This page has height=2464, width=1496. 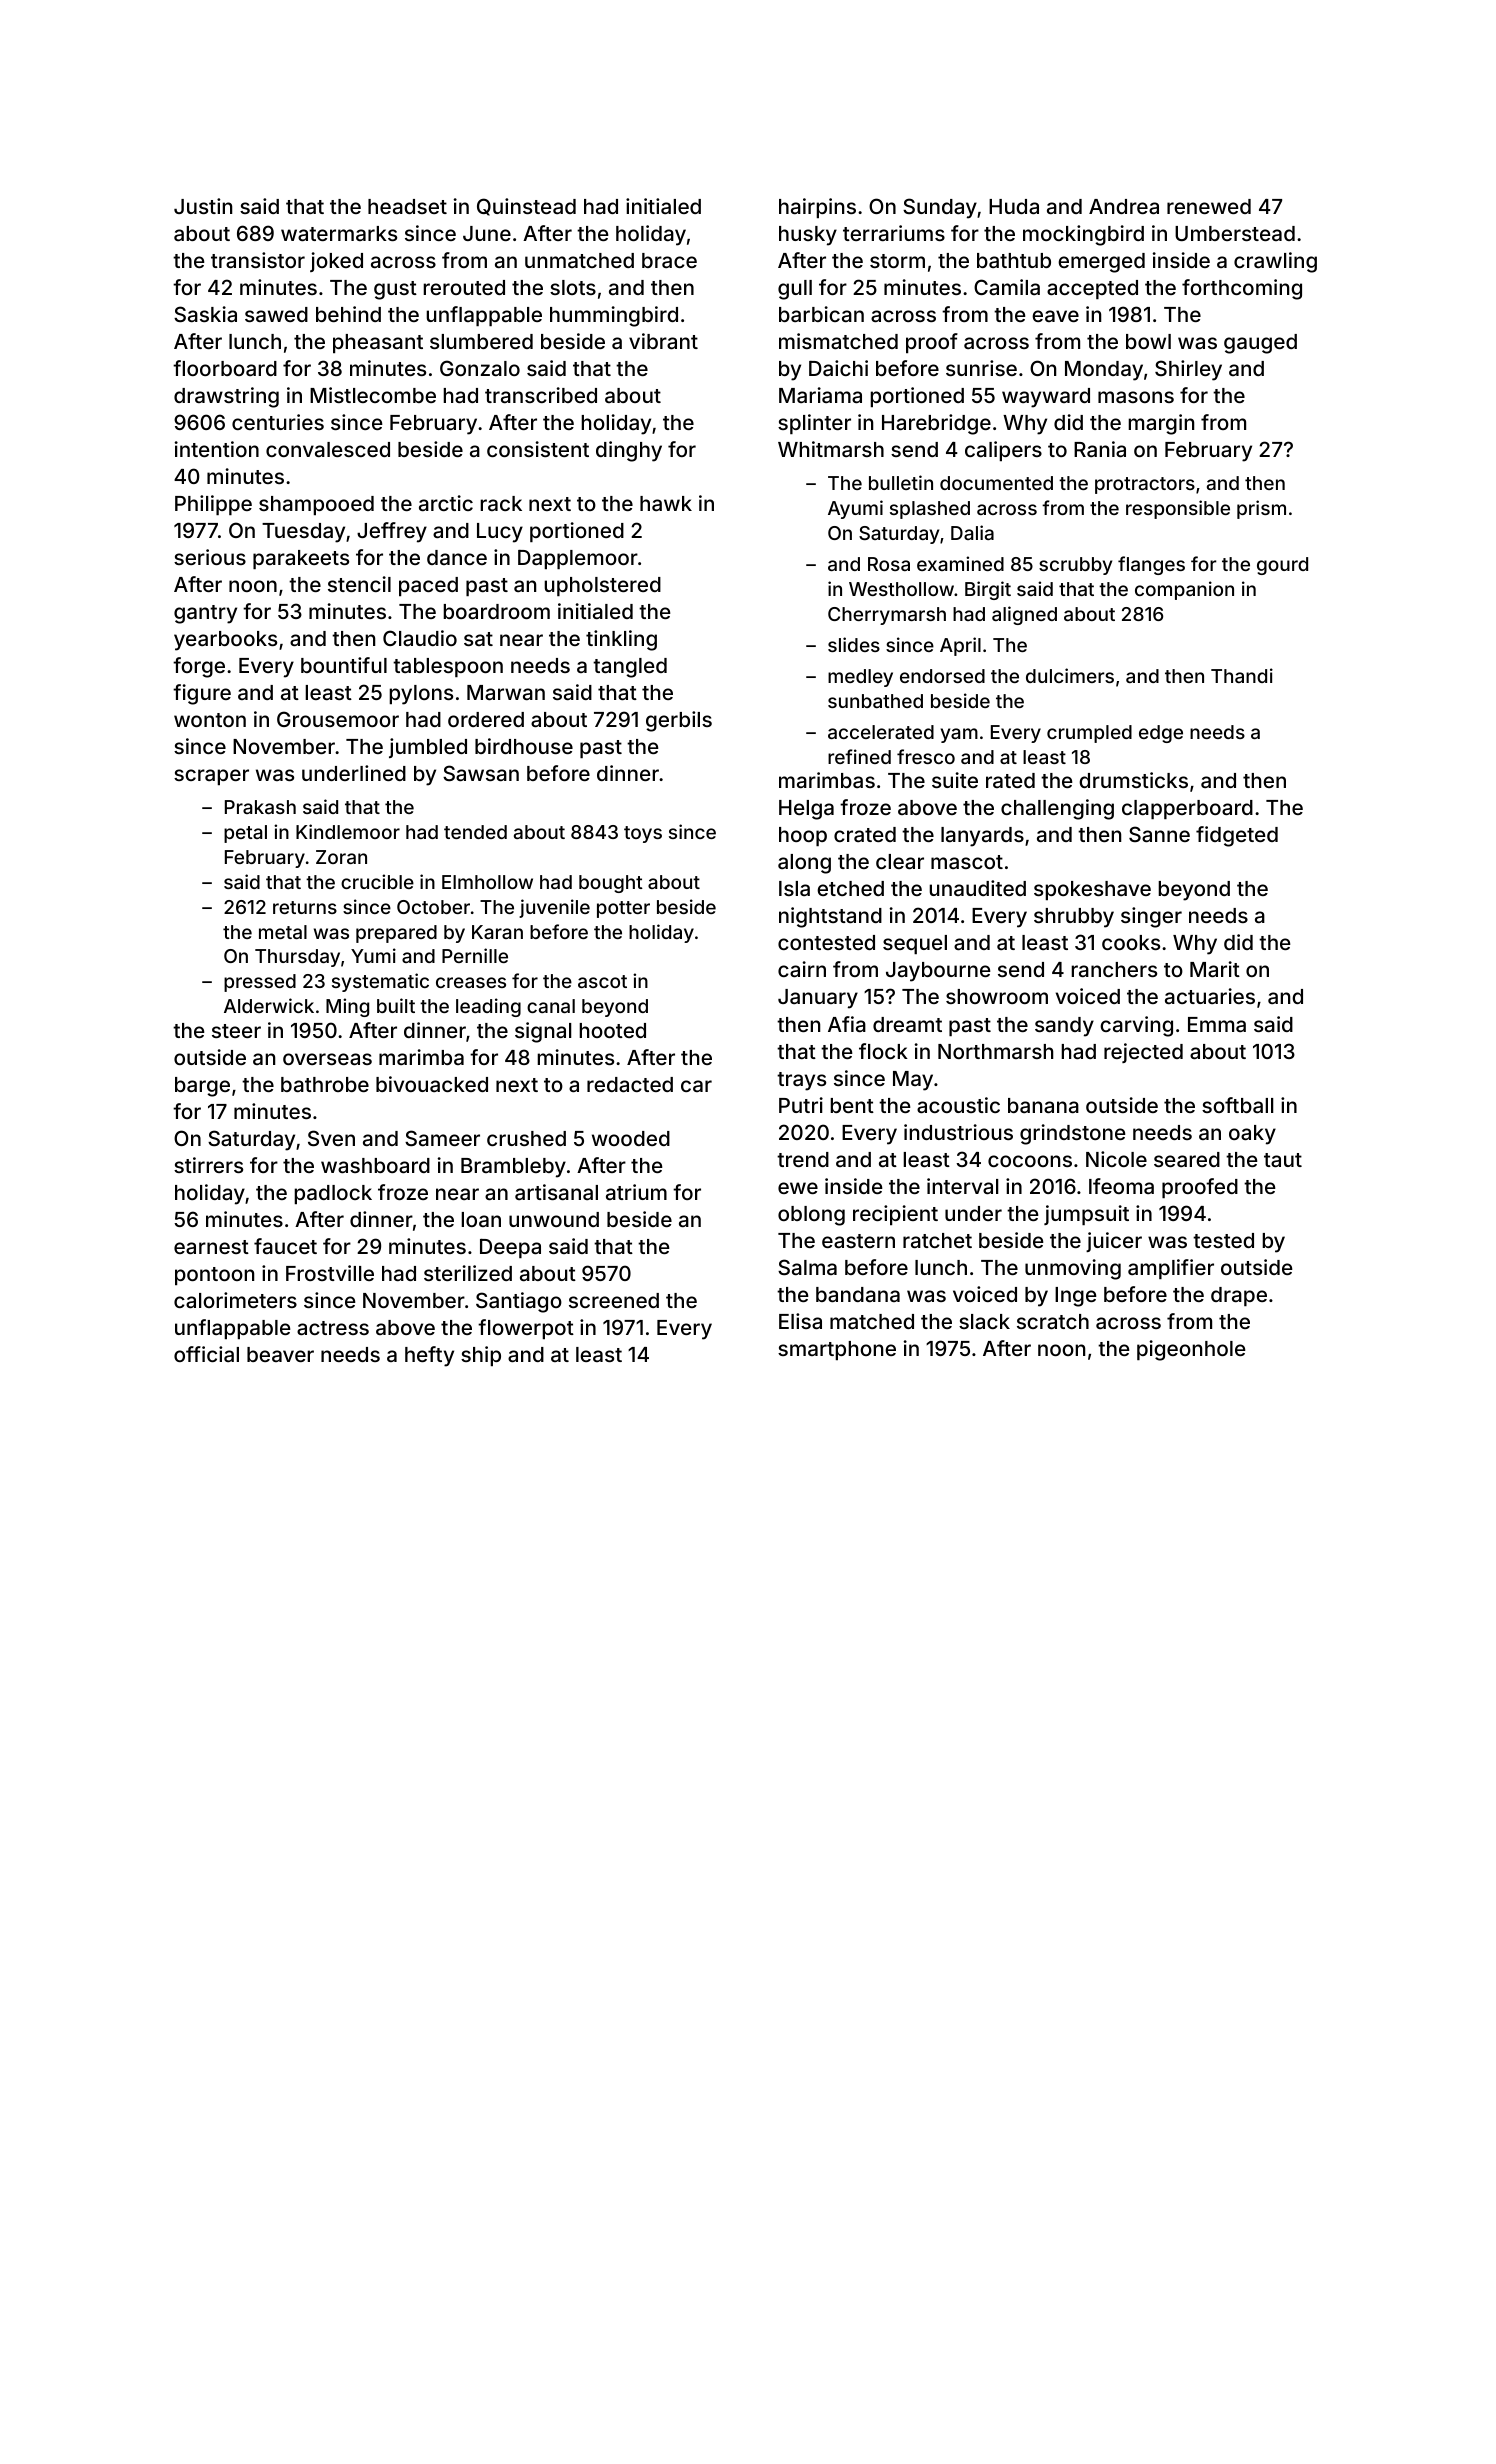 What do you see at coordinates (1237, 836) in the page?
I see `fidgeted` at bounding box center [1237, 836].
